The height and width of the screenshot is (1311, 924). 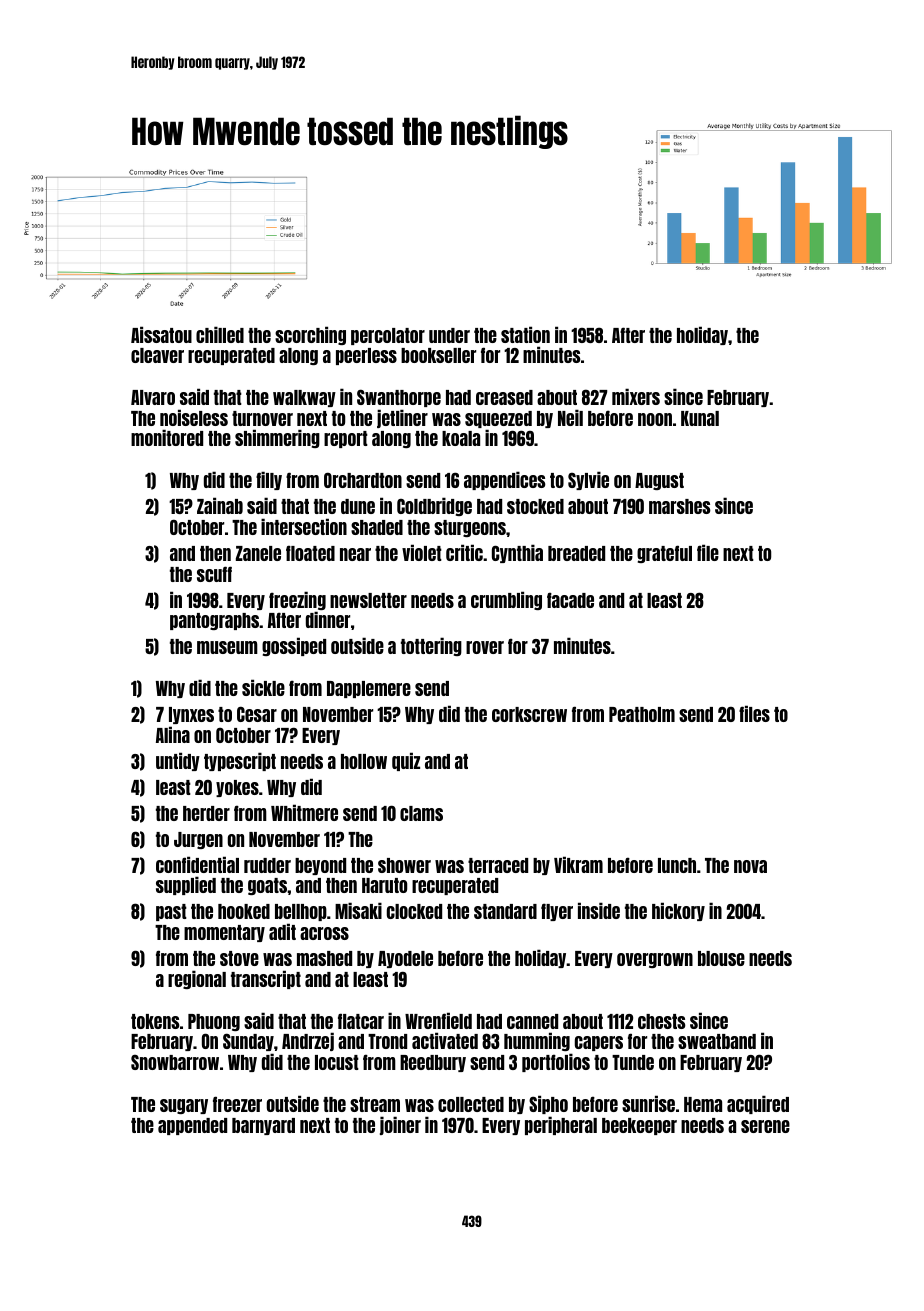 I want to click on Swanthorpe, so click(x=399, y=398).
